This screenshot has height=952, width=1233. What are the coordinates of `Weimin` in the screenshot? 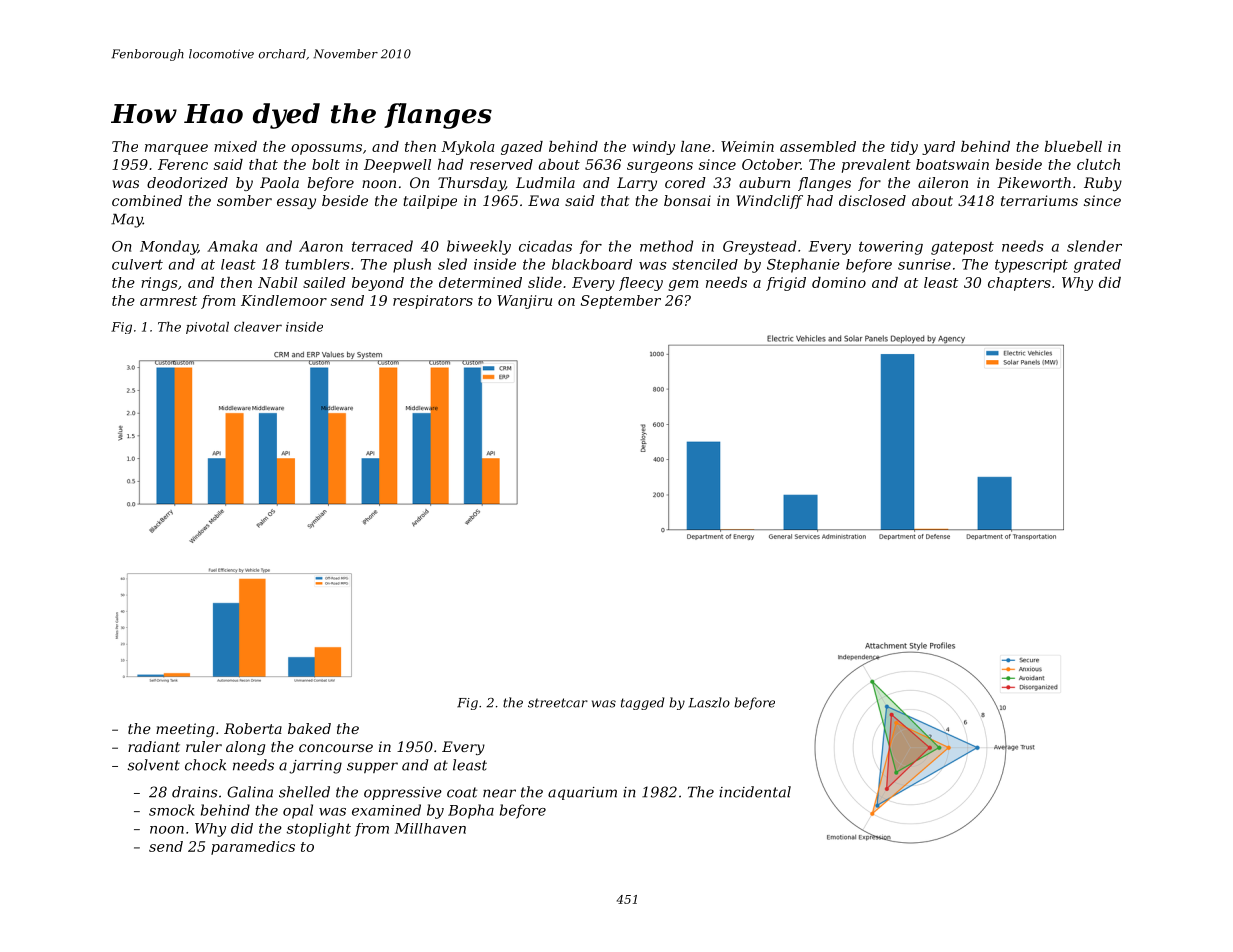 It's located at (747, 146).
